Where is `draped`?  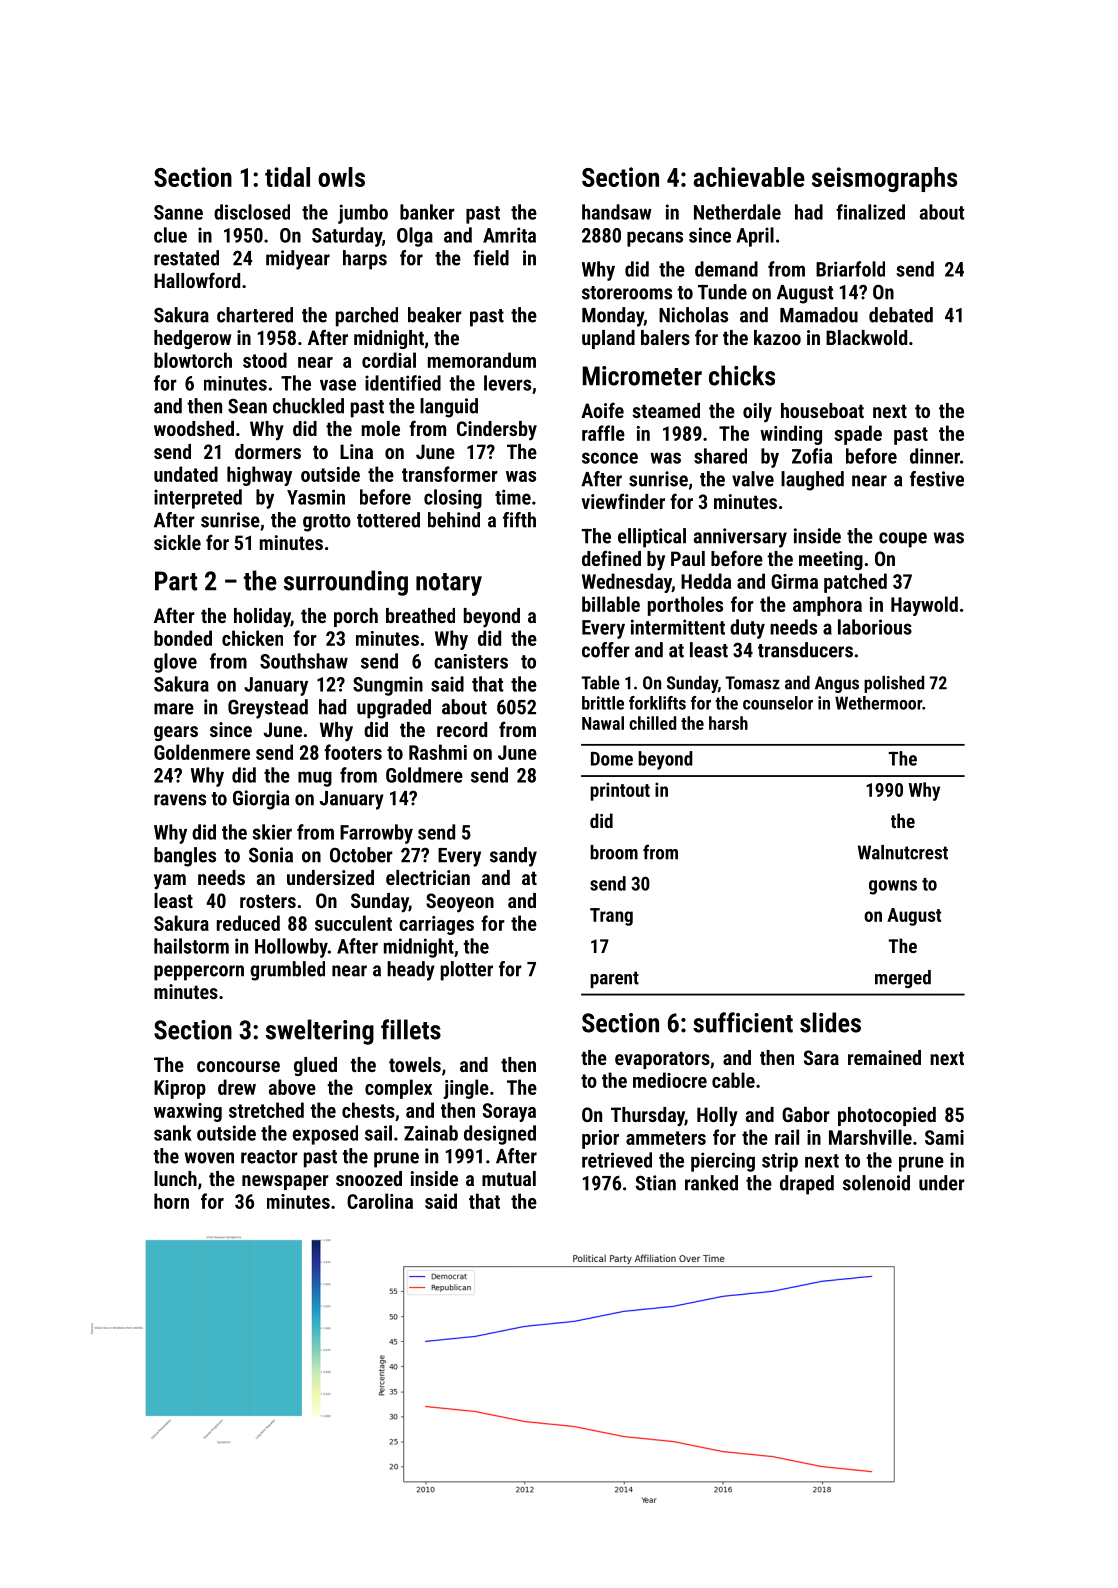
draped is located at coordinates (807, 1185).
